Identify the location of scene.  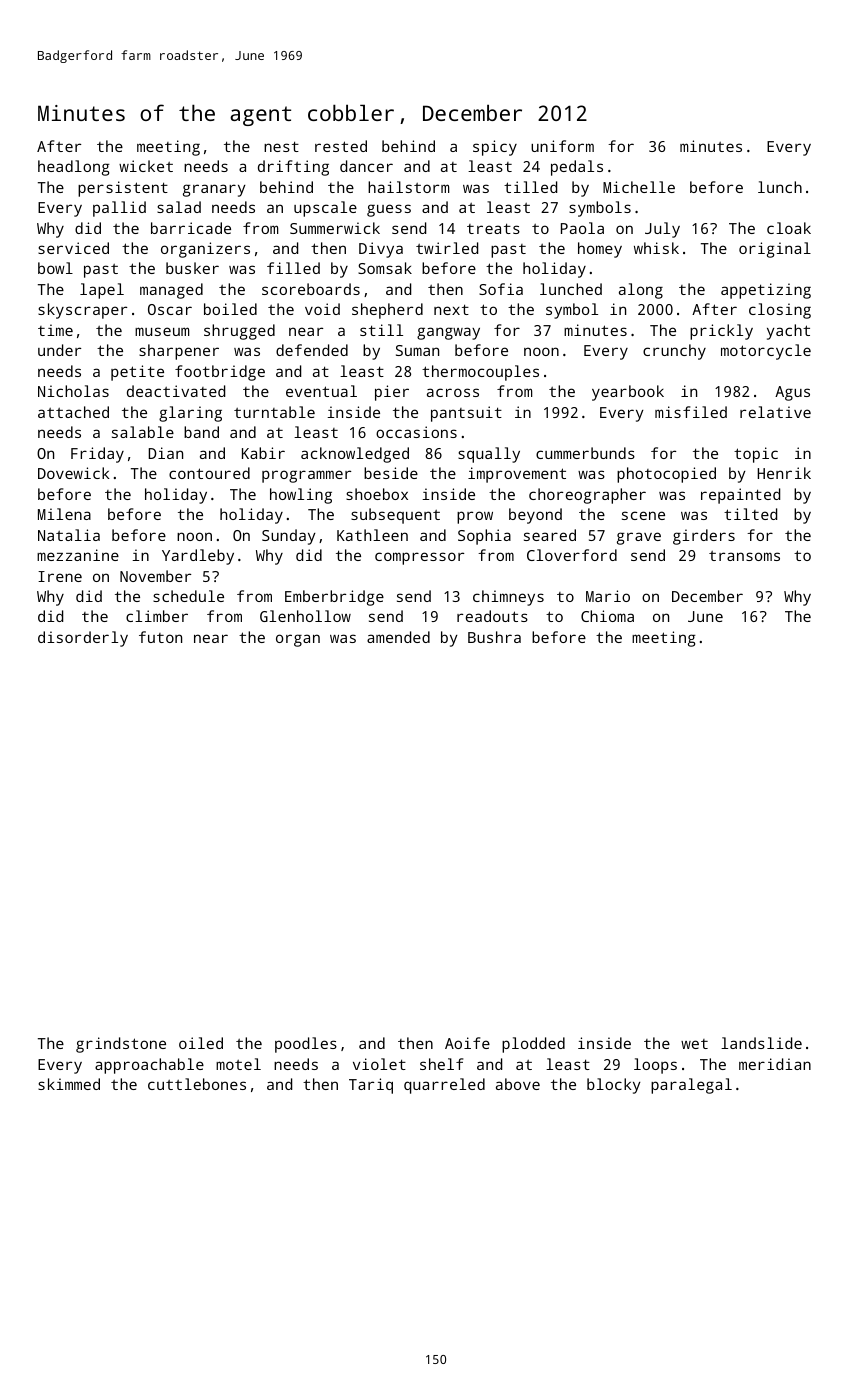
(643, 515).
